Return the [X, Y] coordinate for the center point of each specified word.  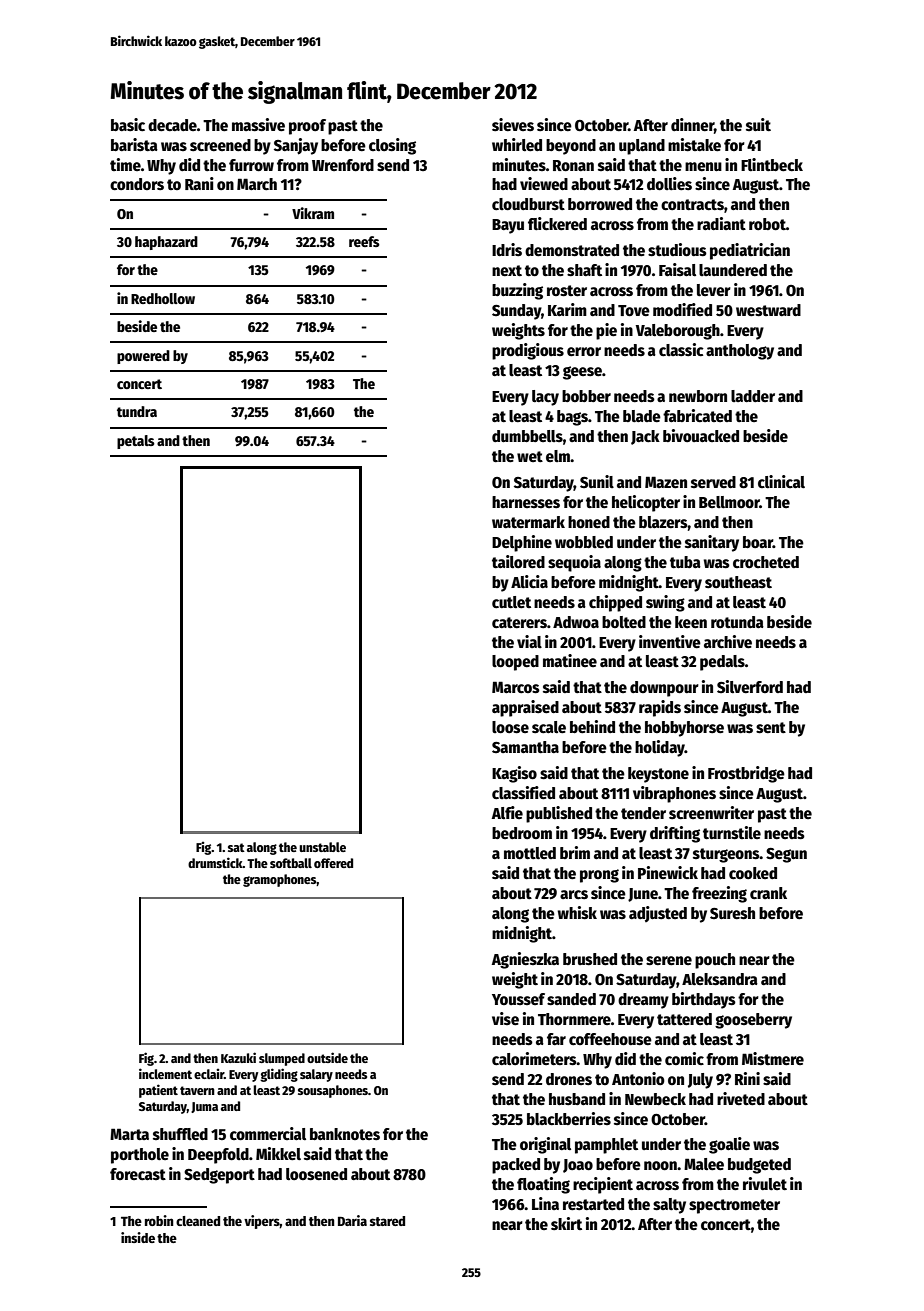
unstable [322, 847]
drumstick [215, 862]
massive [258, 125]
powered [143, 357]
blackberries [569, 1118]
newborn [698, 396]
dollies [669, 184]
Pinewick [668, 872]
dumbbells [527, 436]
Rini [747, 1078]
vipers [262, 1222]
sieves [513, 124]
